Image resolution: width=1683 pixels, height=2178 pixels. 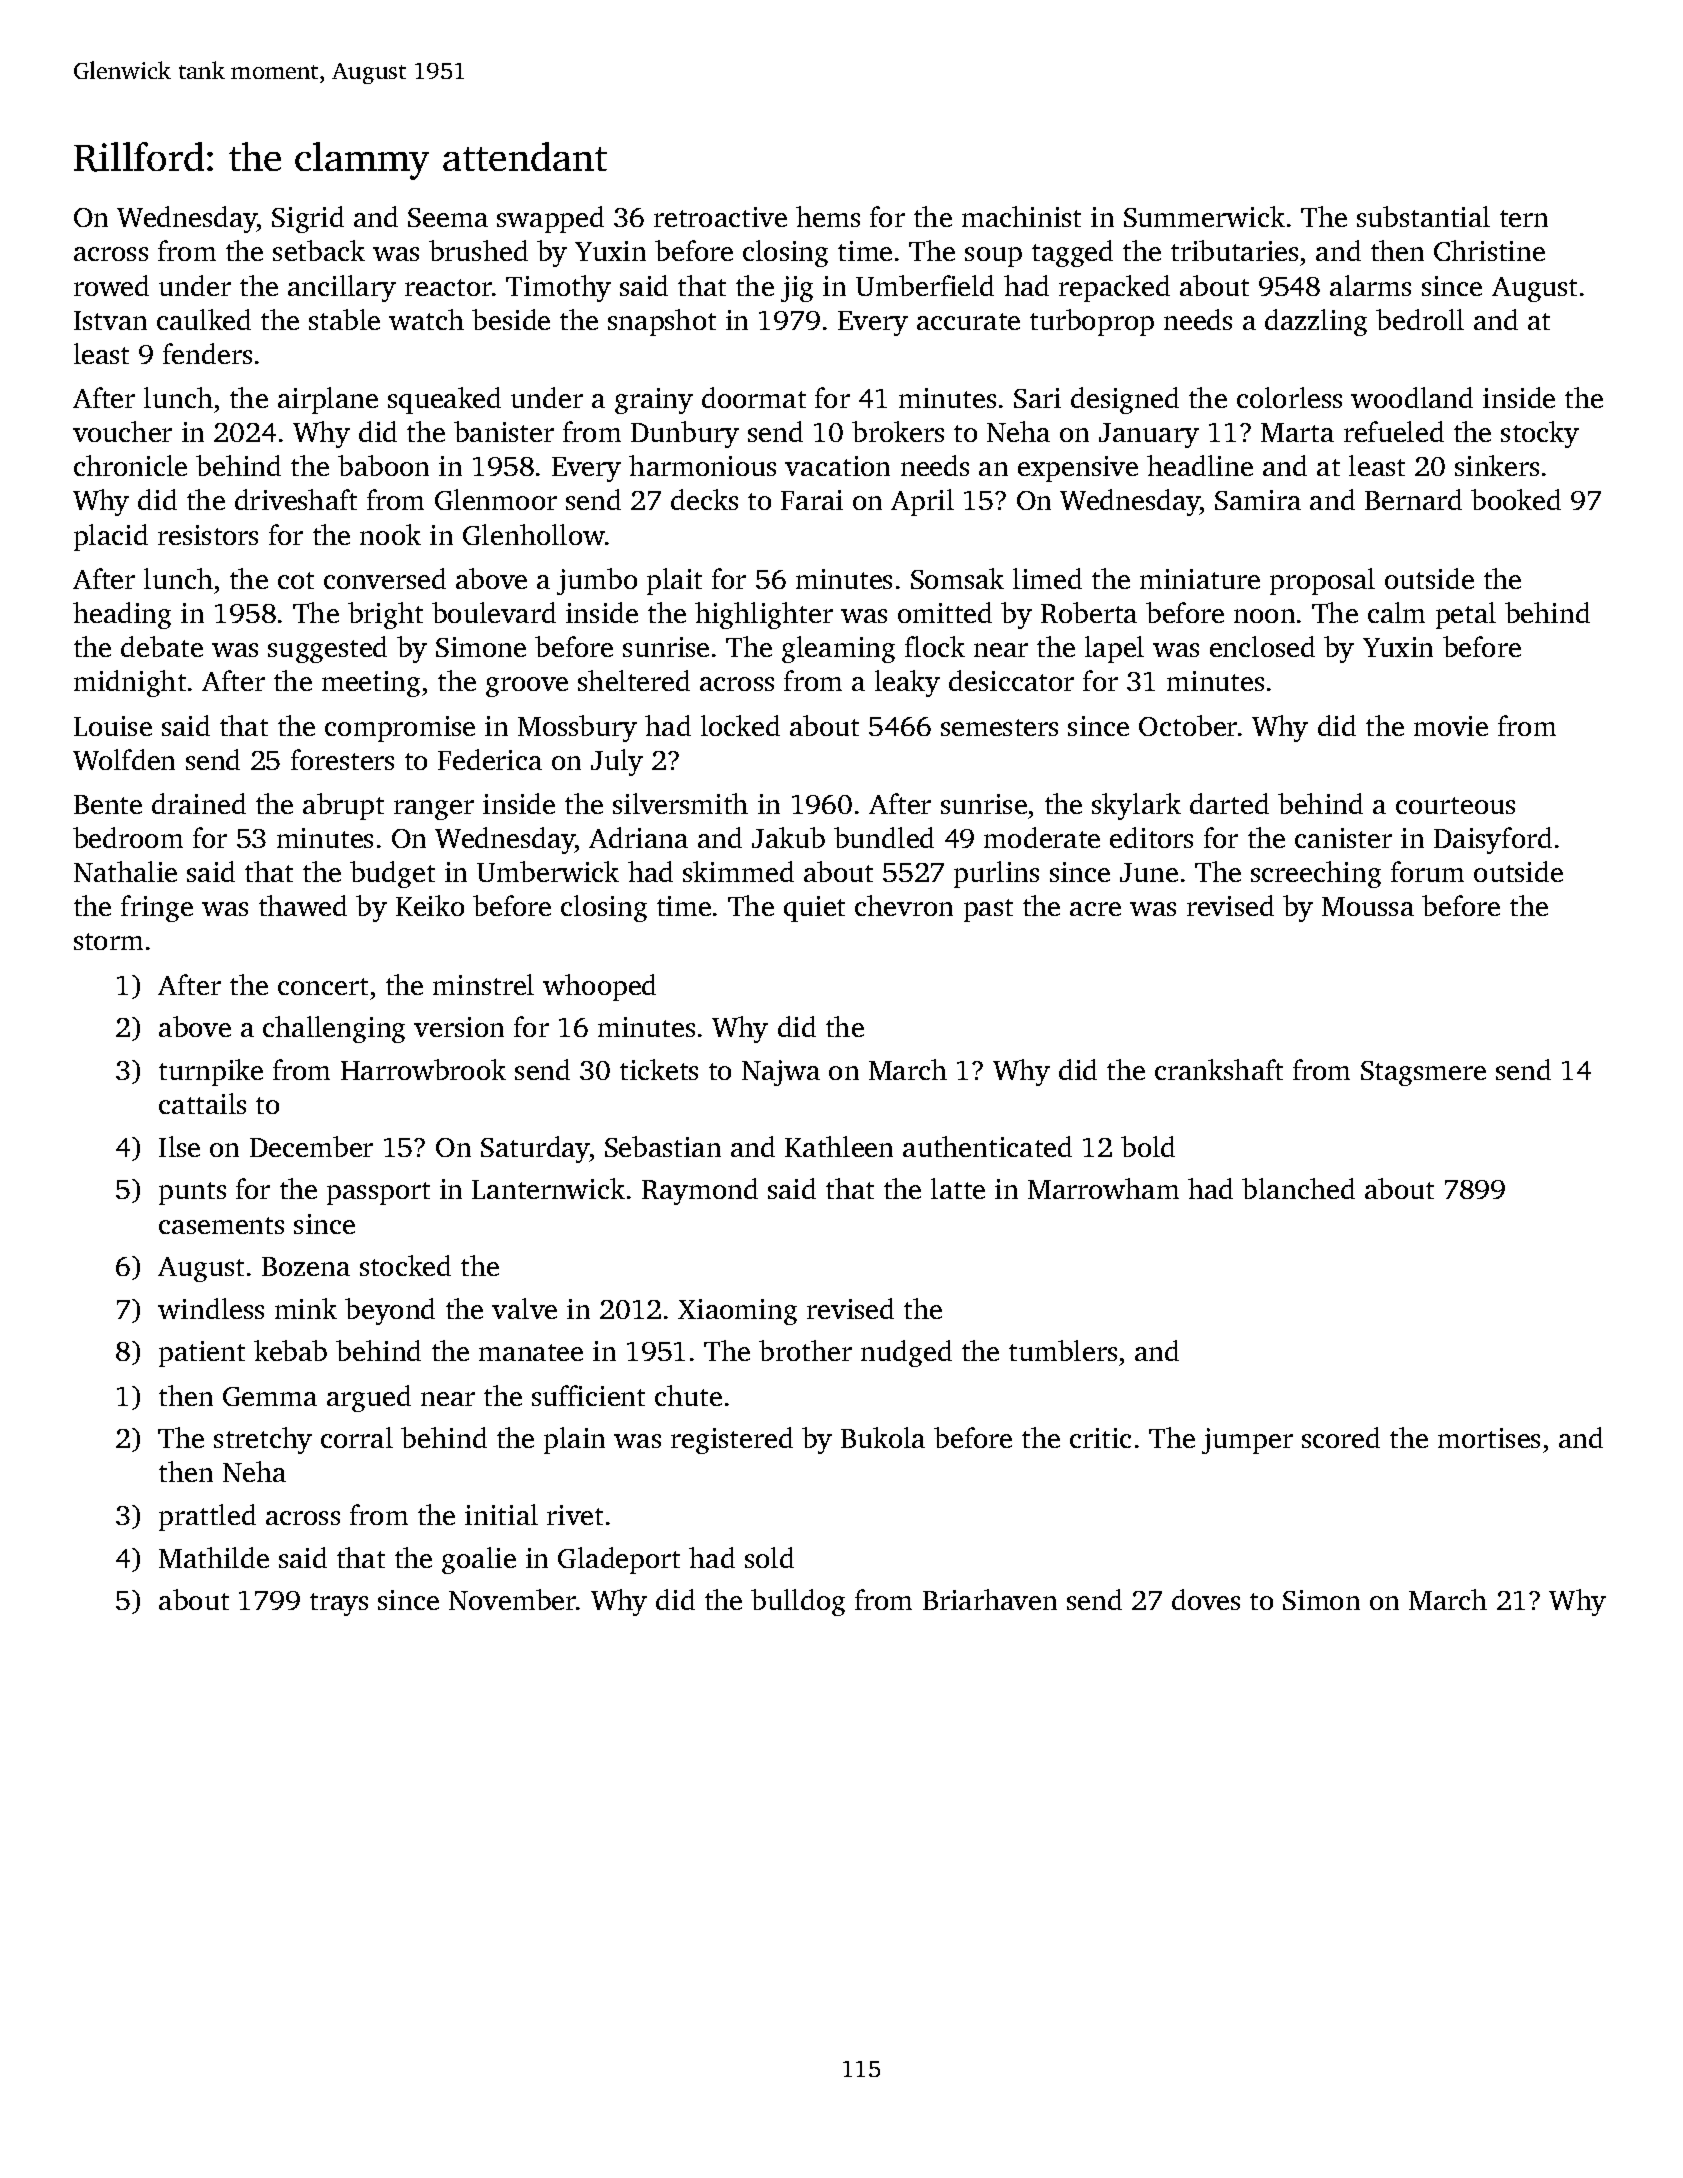 What do you see at coordinates (738, 871) in the screenshot?
I see `skimmed` at bounding box center [738, 871].
